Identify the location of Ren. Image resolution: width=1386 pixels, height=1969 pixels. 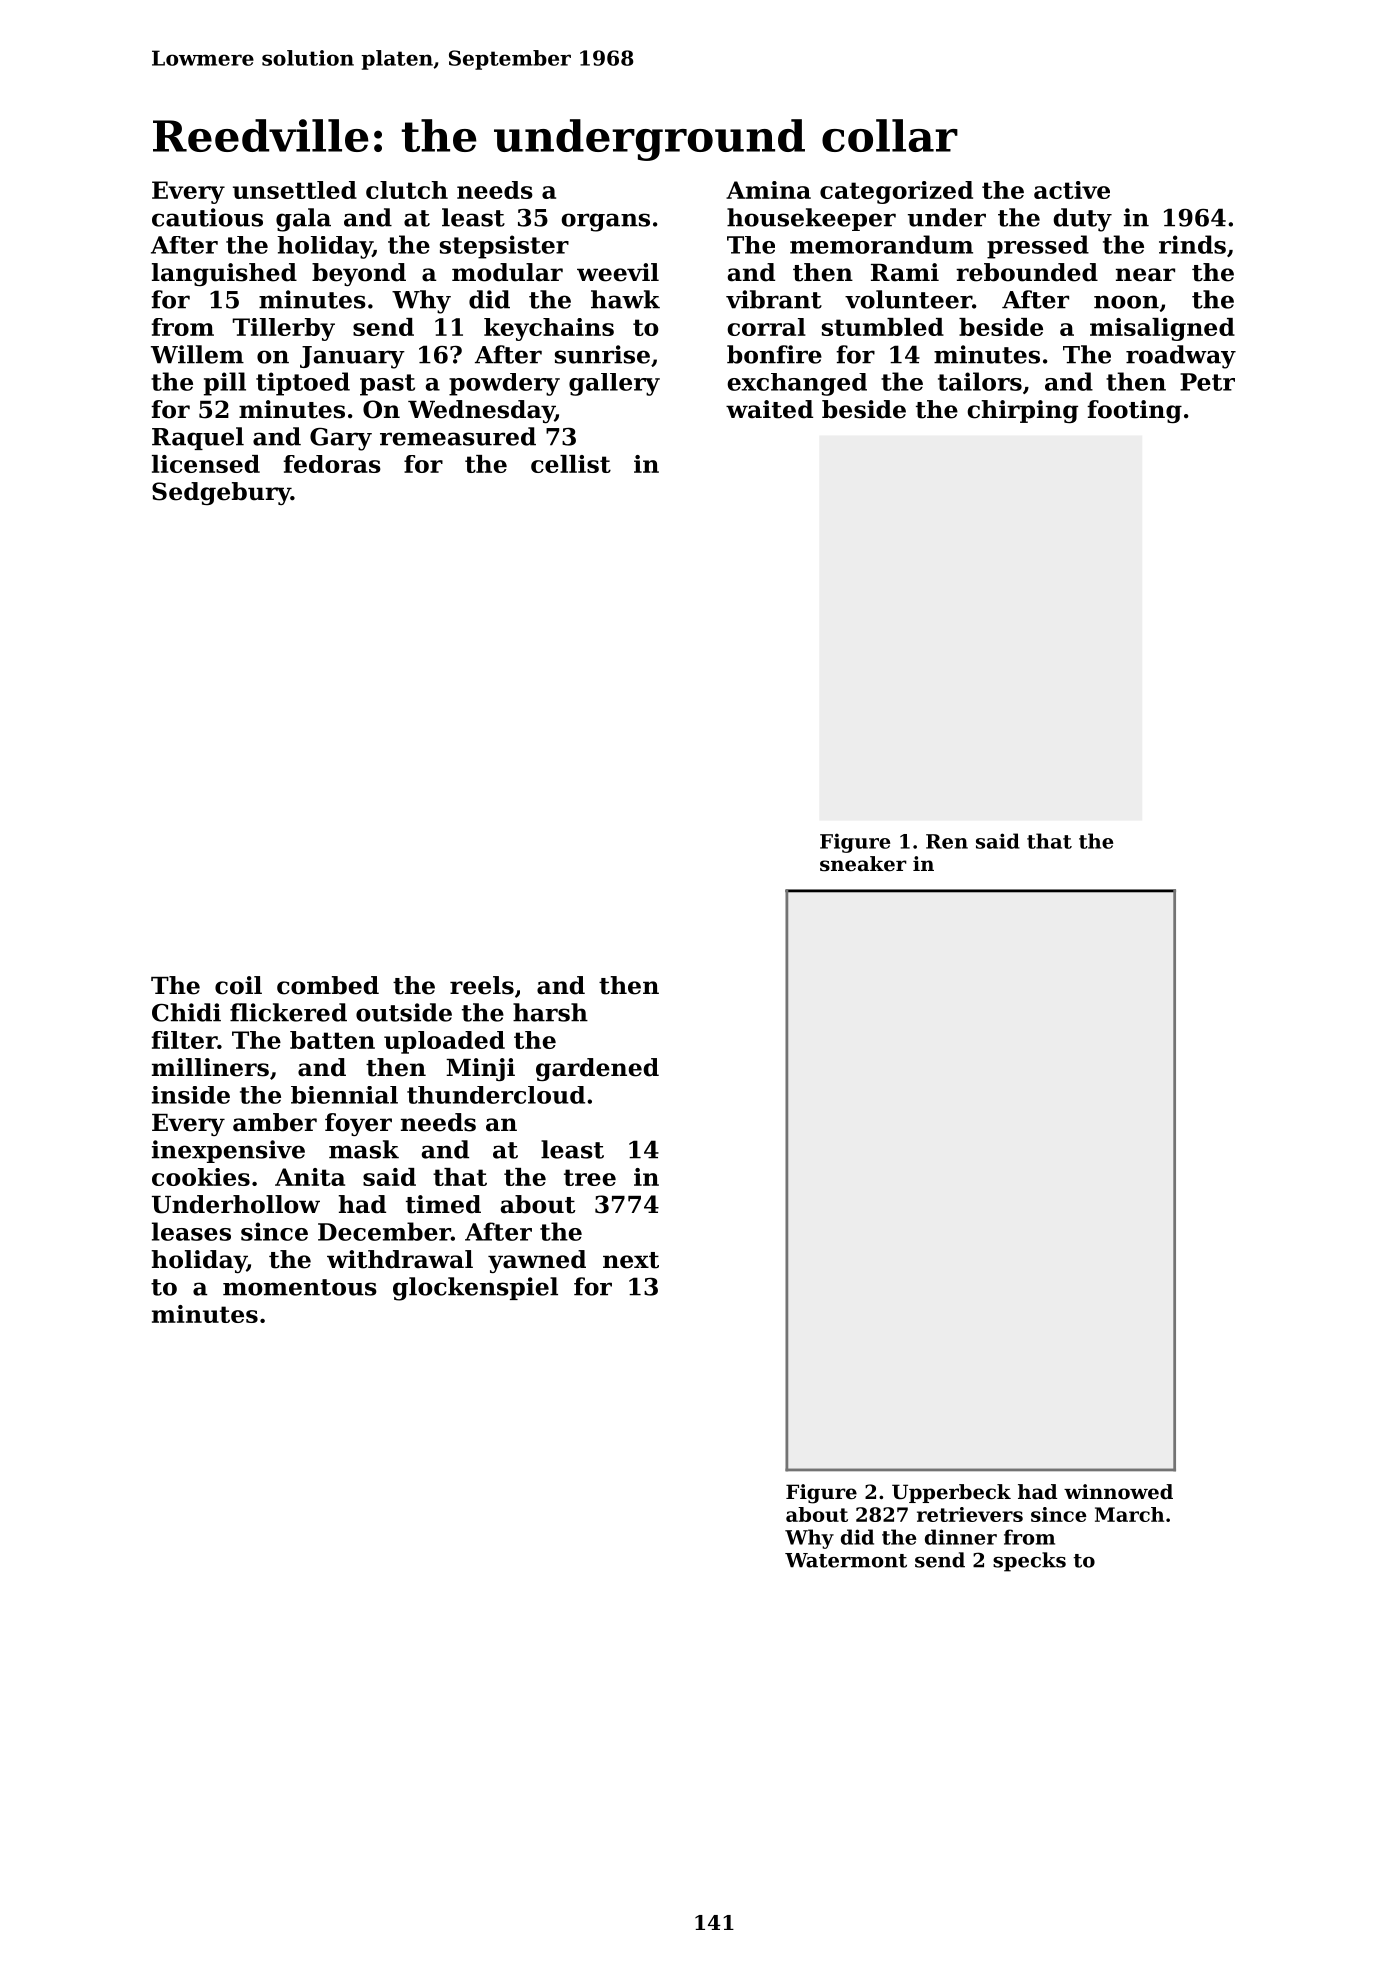
(947, 841).
